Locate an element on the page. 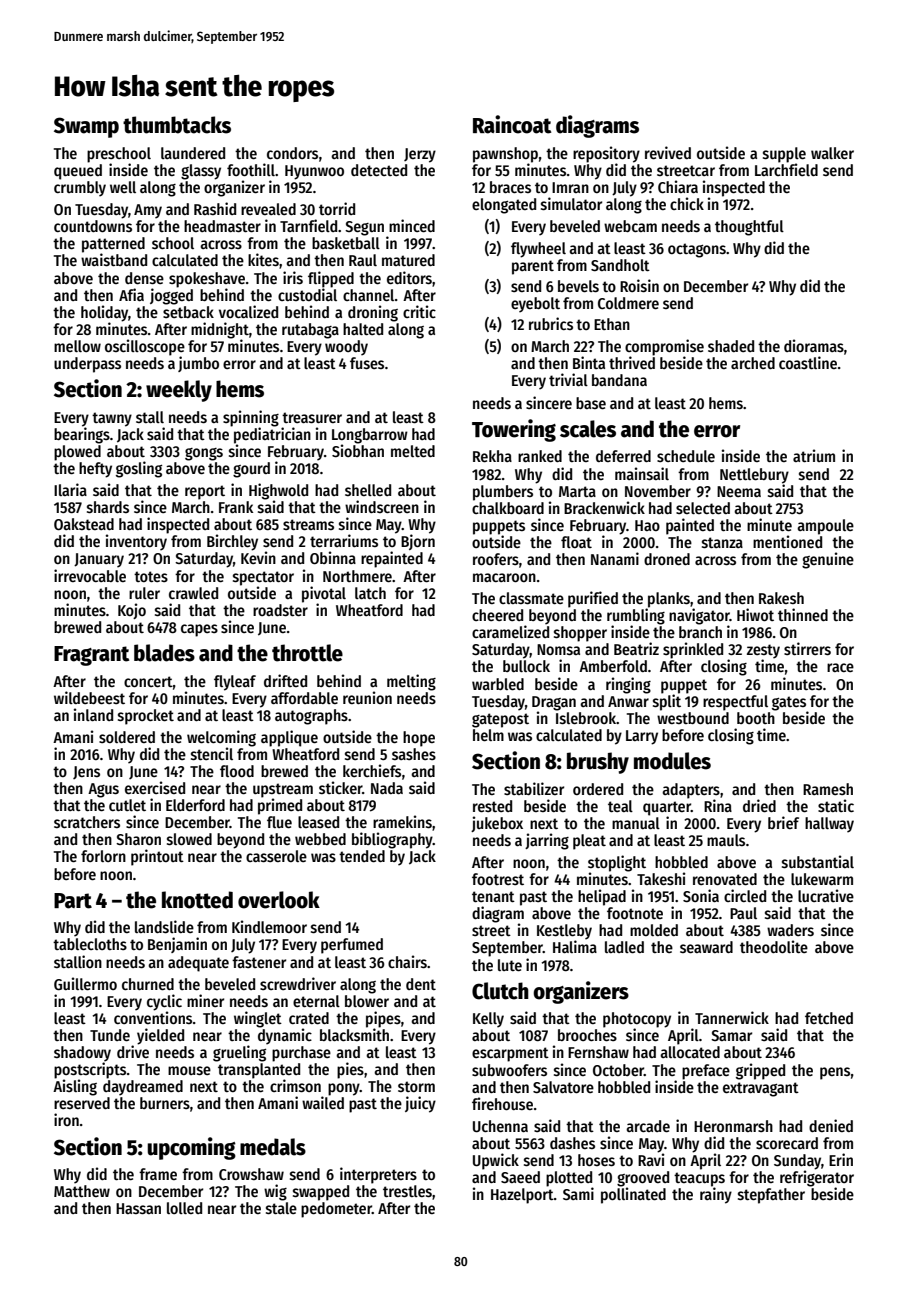 Image resolution: width=908 pixels, height=1316 pixels. Hyunwoo is located at coordinates (314, 172).
